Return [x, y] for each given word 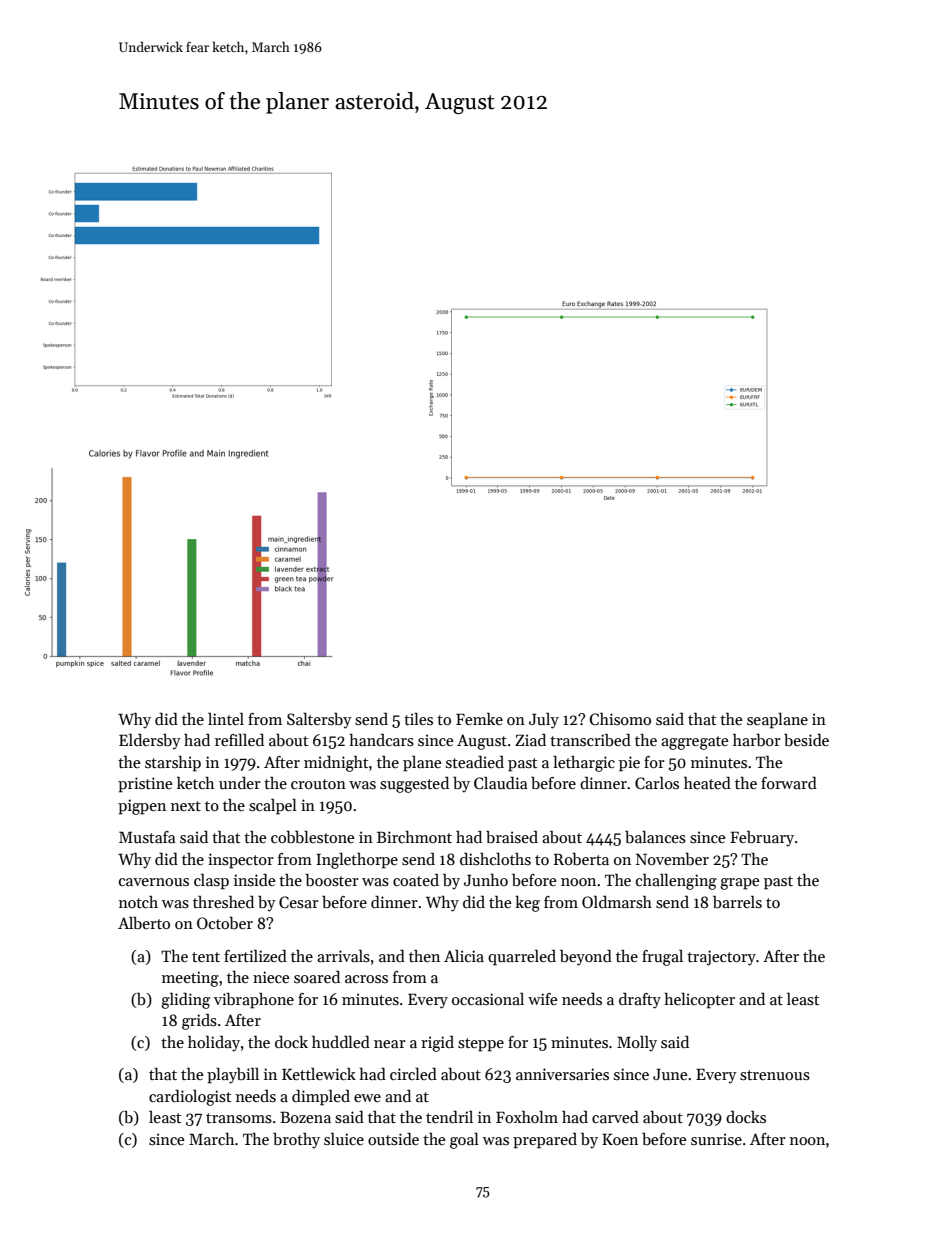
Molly [637, 1044]
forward [789, 783]
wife [542, 999]
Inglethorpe [357, 860]
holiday [214, 1044]
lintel [226, 719]
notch [138, 901]
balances [655, 837]
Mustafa [147, 837]
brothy [296, 1140]
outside [393, 1139]
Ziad [530, 739]
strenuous [775, 1075]
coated [416, 880]
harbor [757, 740]
